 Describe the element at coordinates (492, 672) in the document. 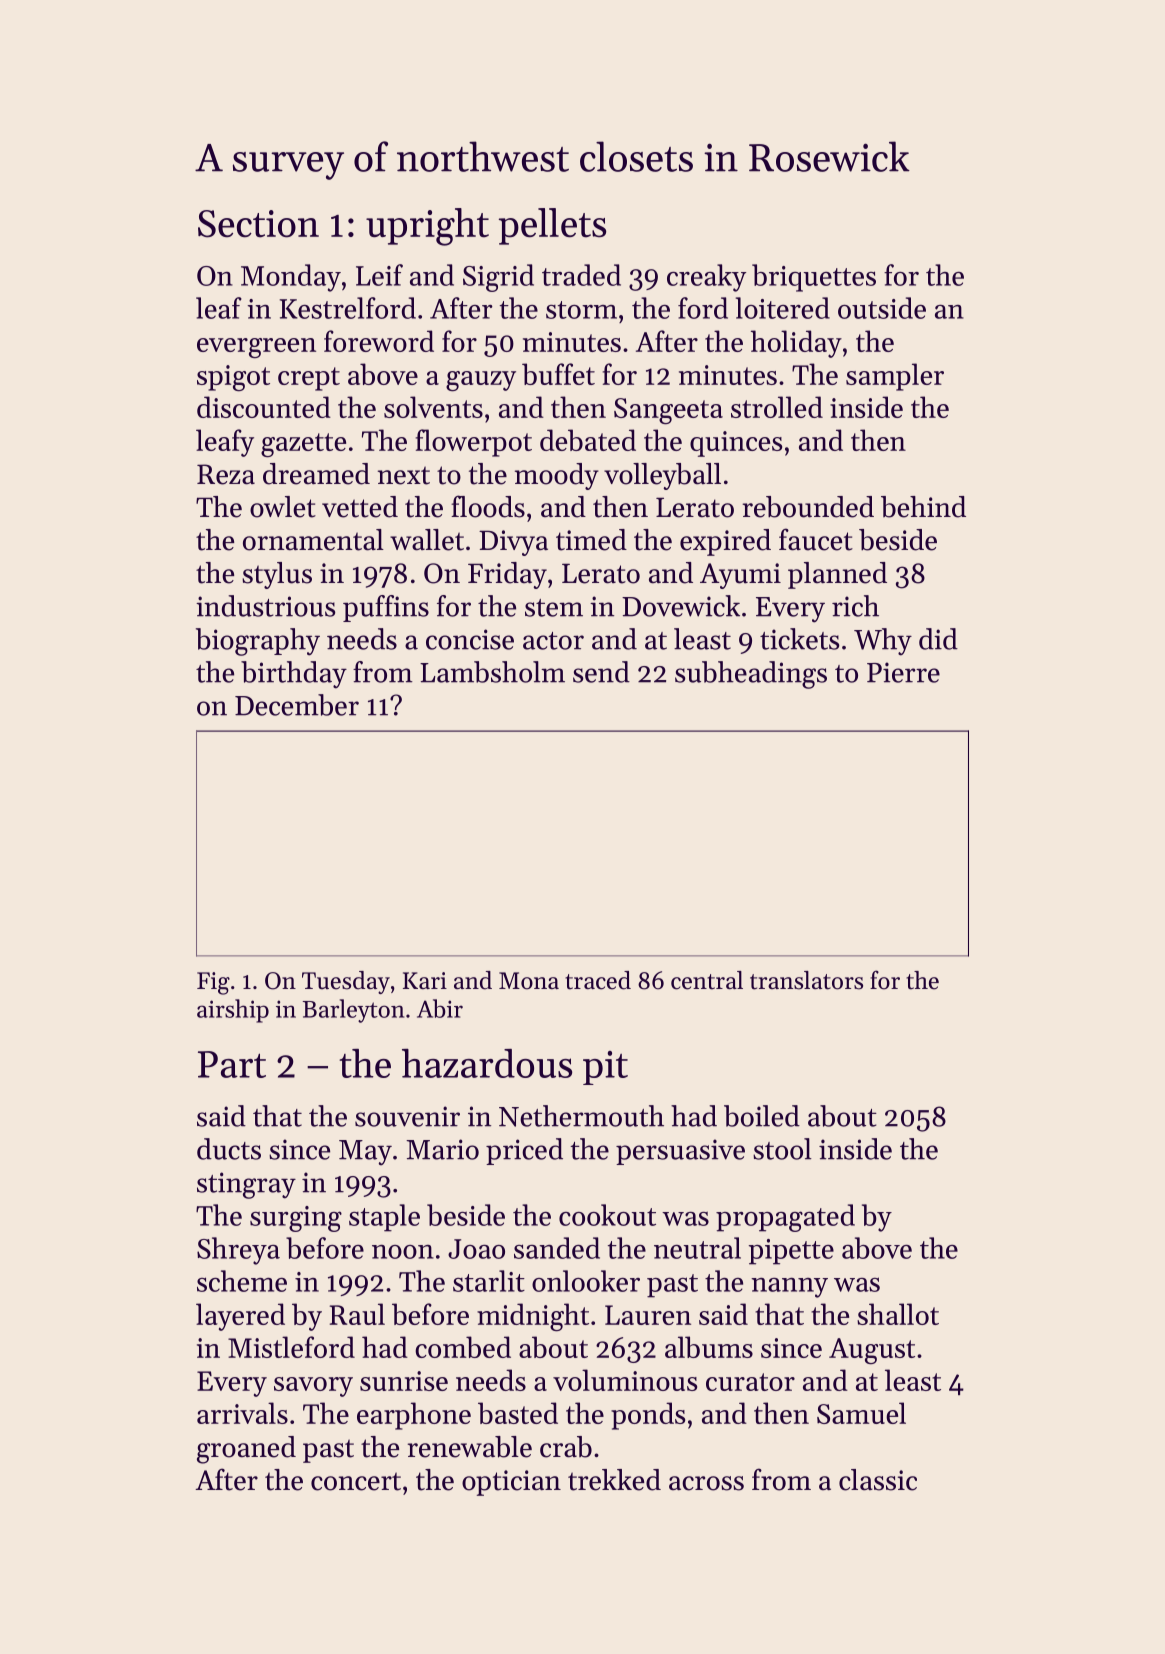

I see `Lambsholm` at that location.
